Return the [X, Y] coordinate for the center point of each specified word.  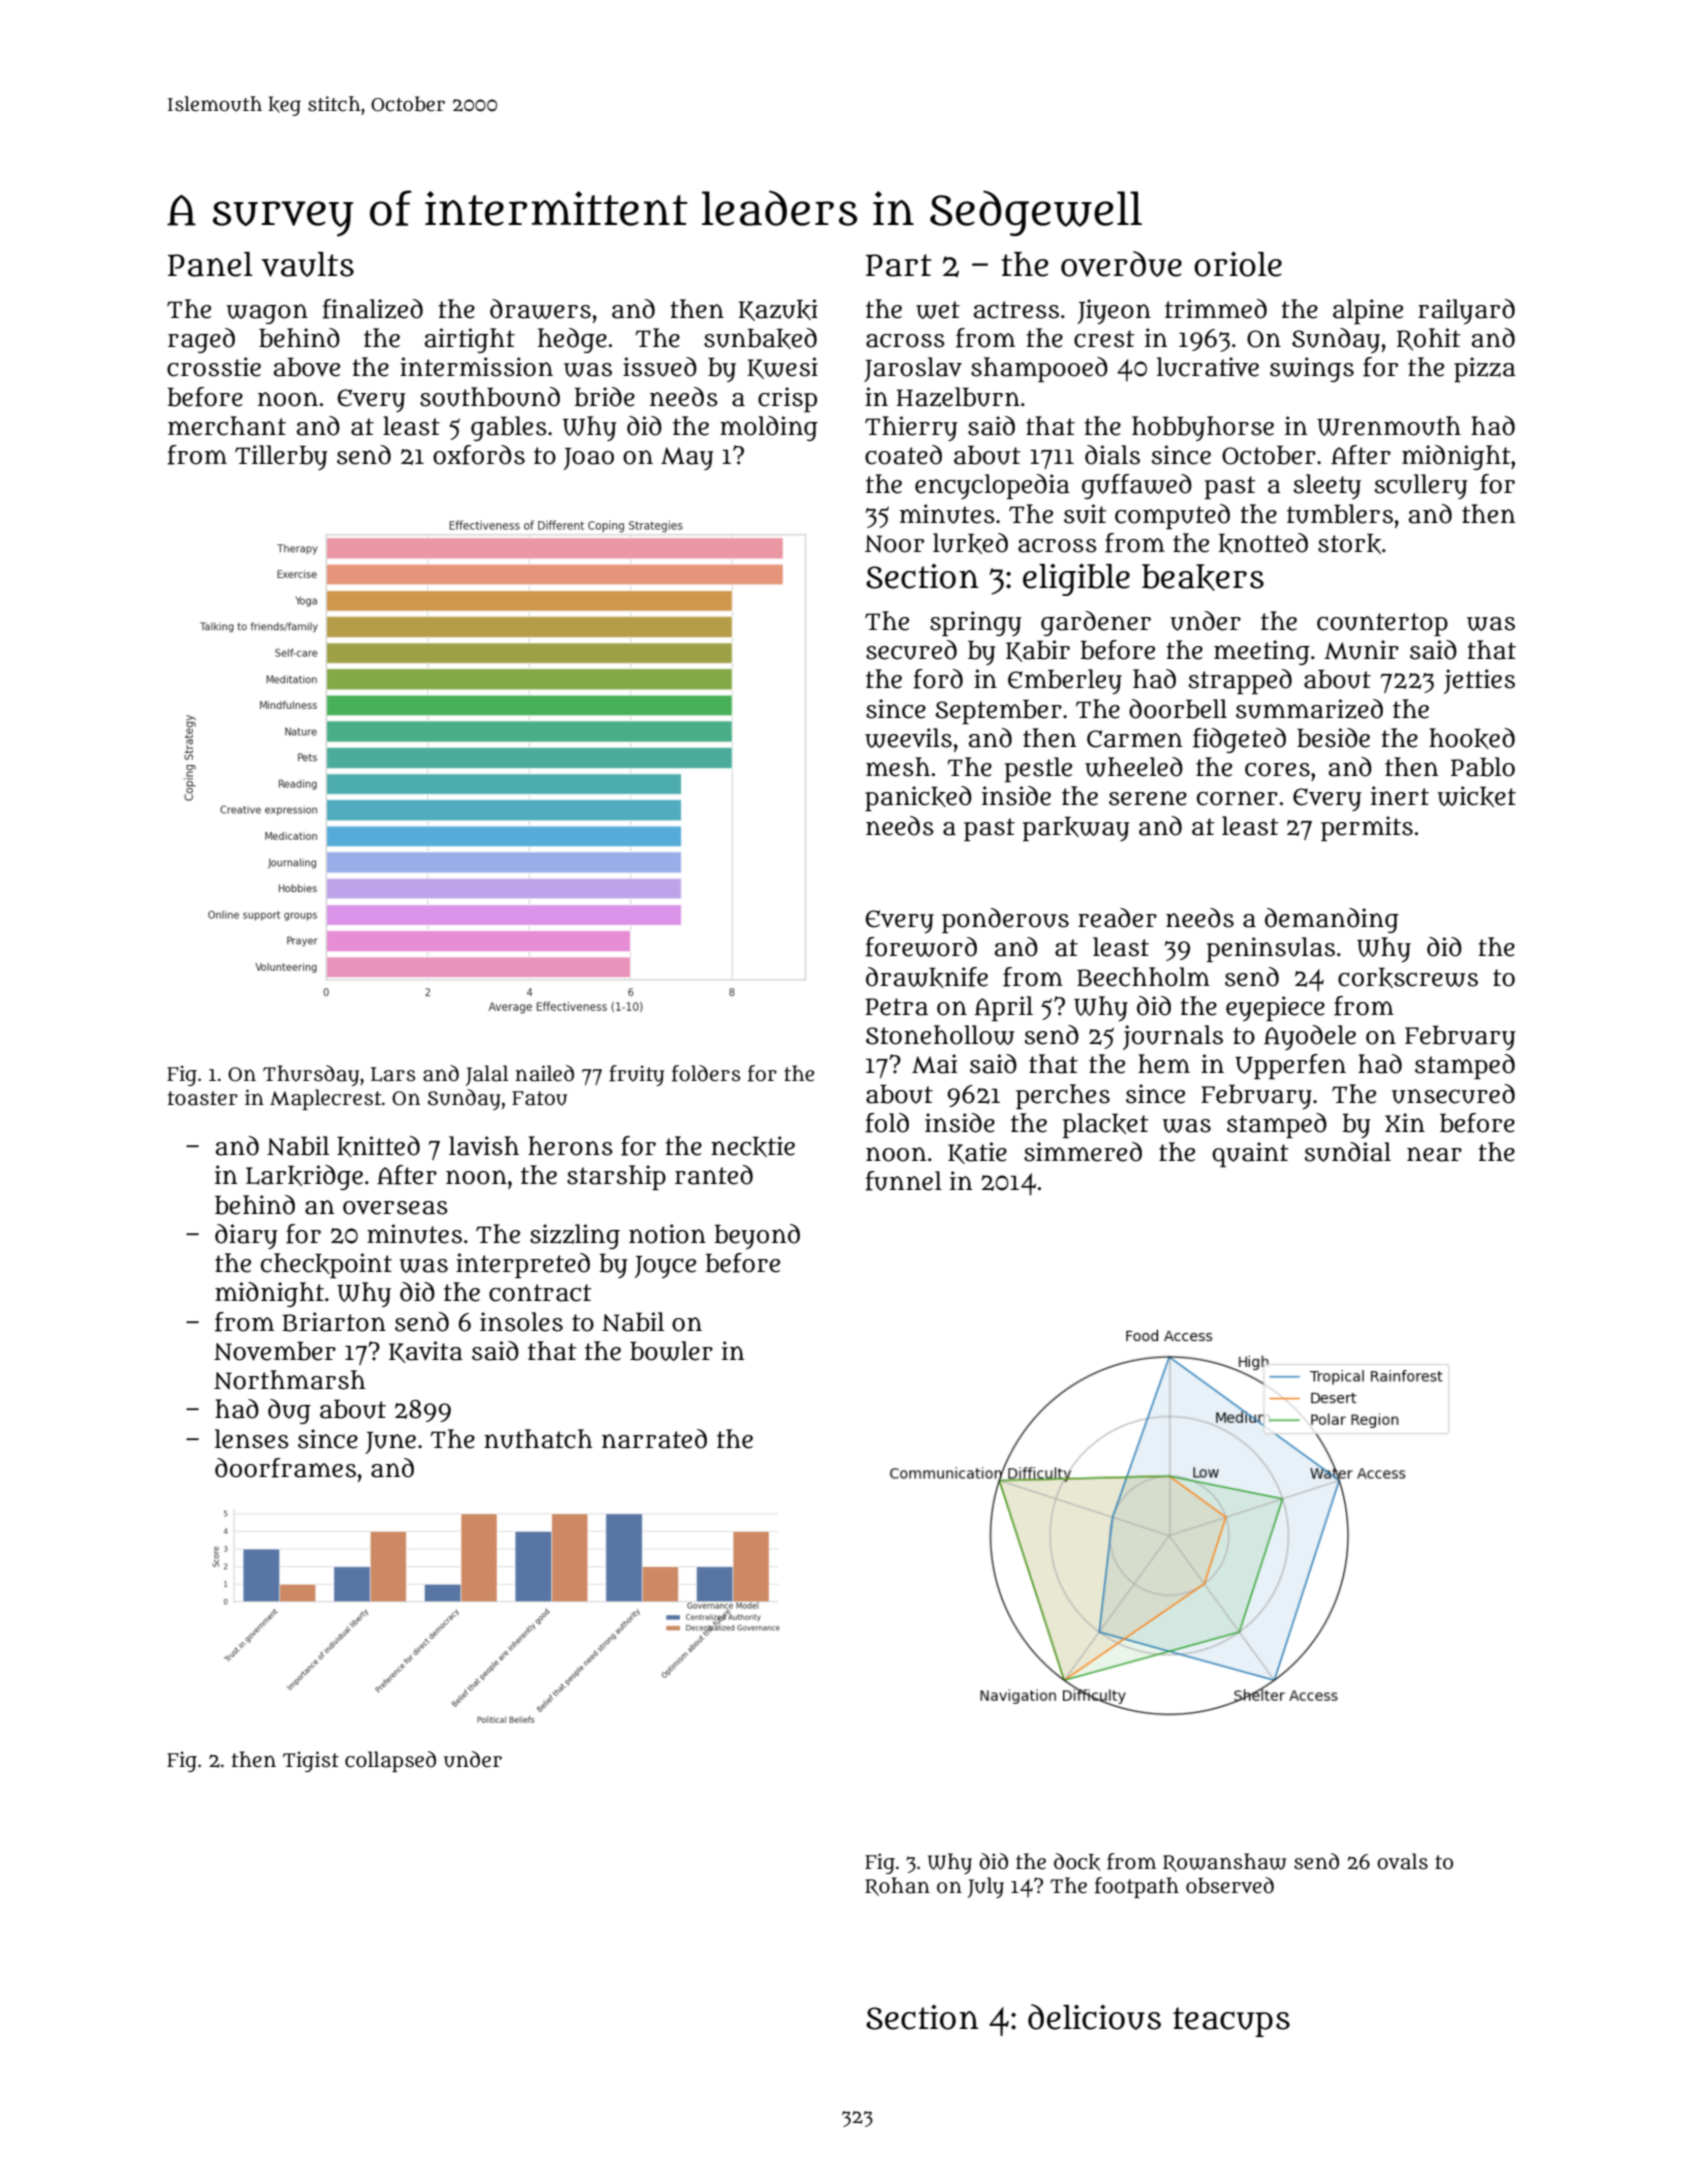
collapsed [390, 1761]
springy [976, 623]
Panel [210, 264]
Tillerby [281, 457]
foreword [921, 947]
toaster [203, 1098]
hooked [1472, 738]
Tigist [311, 1761]
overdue [1121, 264]
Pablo [1483, 767]
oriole [1238, 264]
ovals [1402, 1861]
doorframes [285, 1468]
